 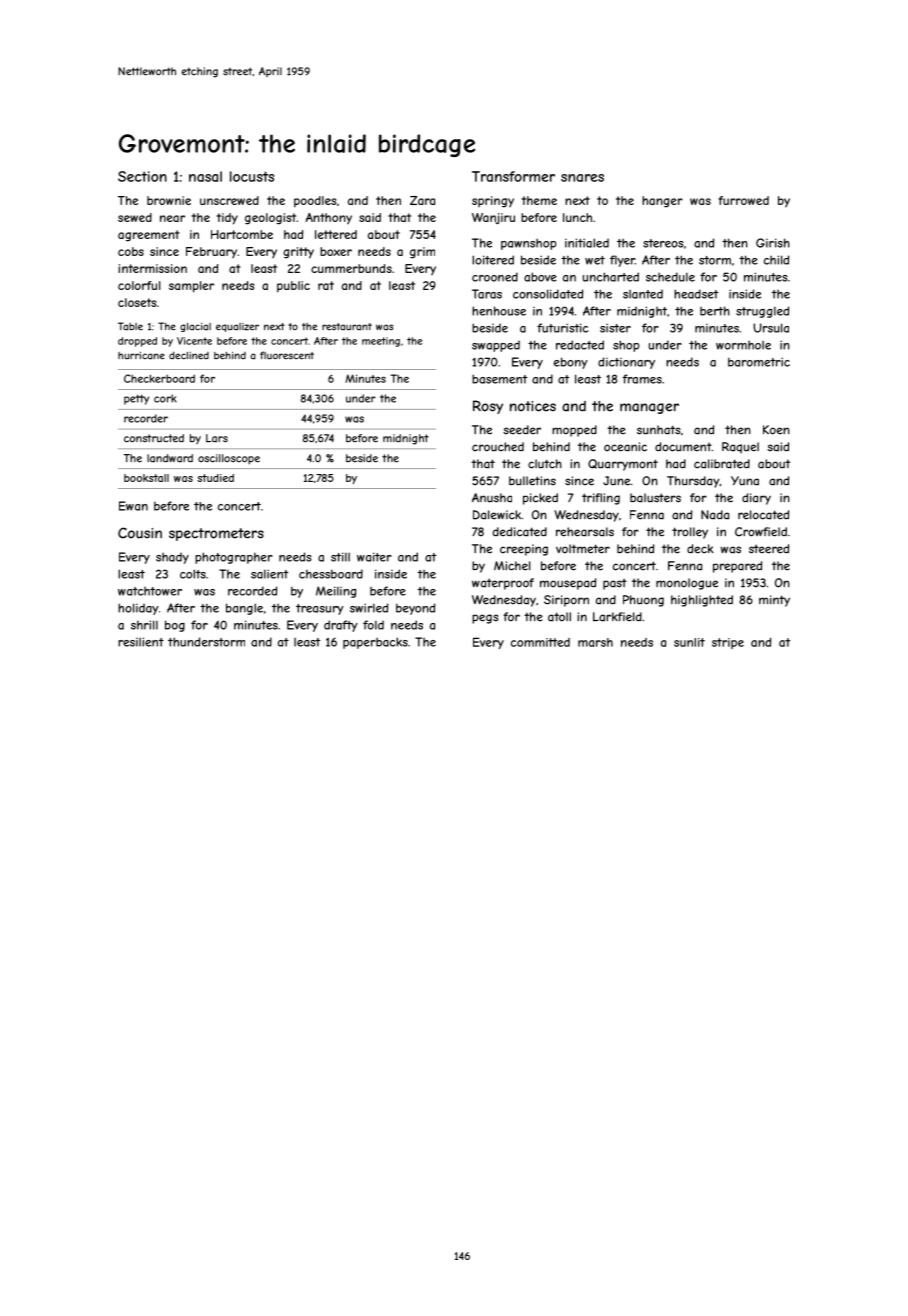 What do you see at coordinates (492, 498) in the screenshot?
I see `Anusha` at bounding box center [492, 498].
